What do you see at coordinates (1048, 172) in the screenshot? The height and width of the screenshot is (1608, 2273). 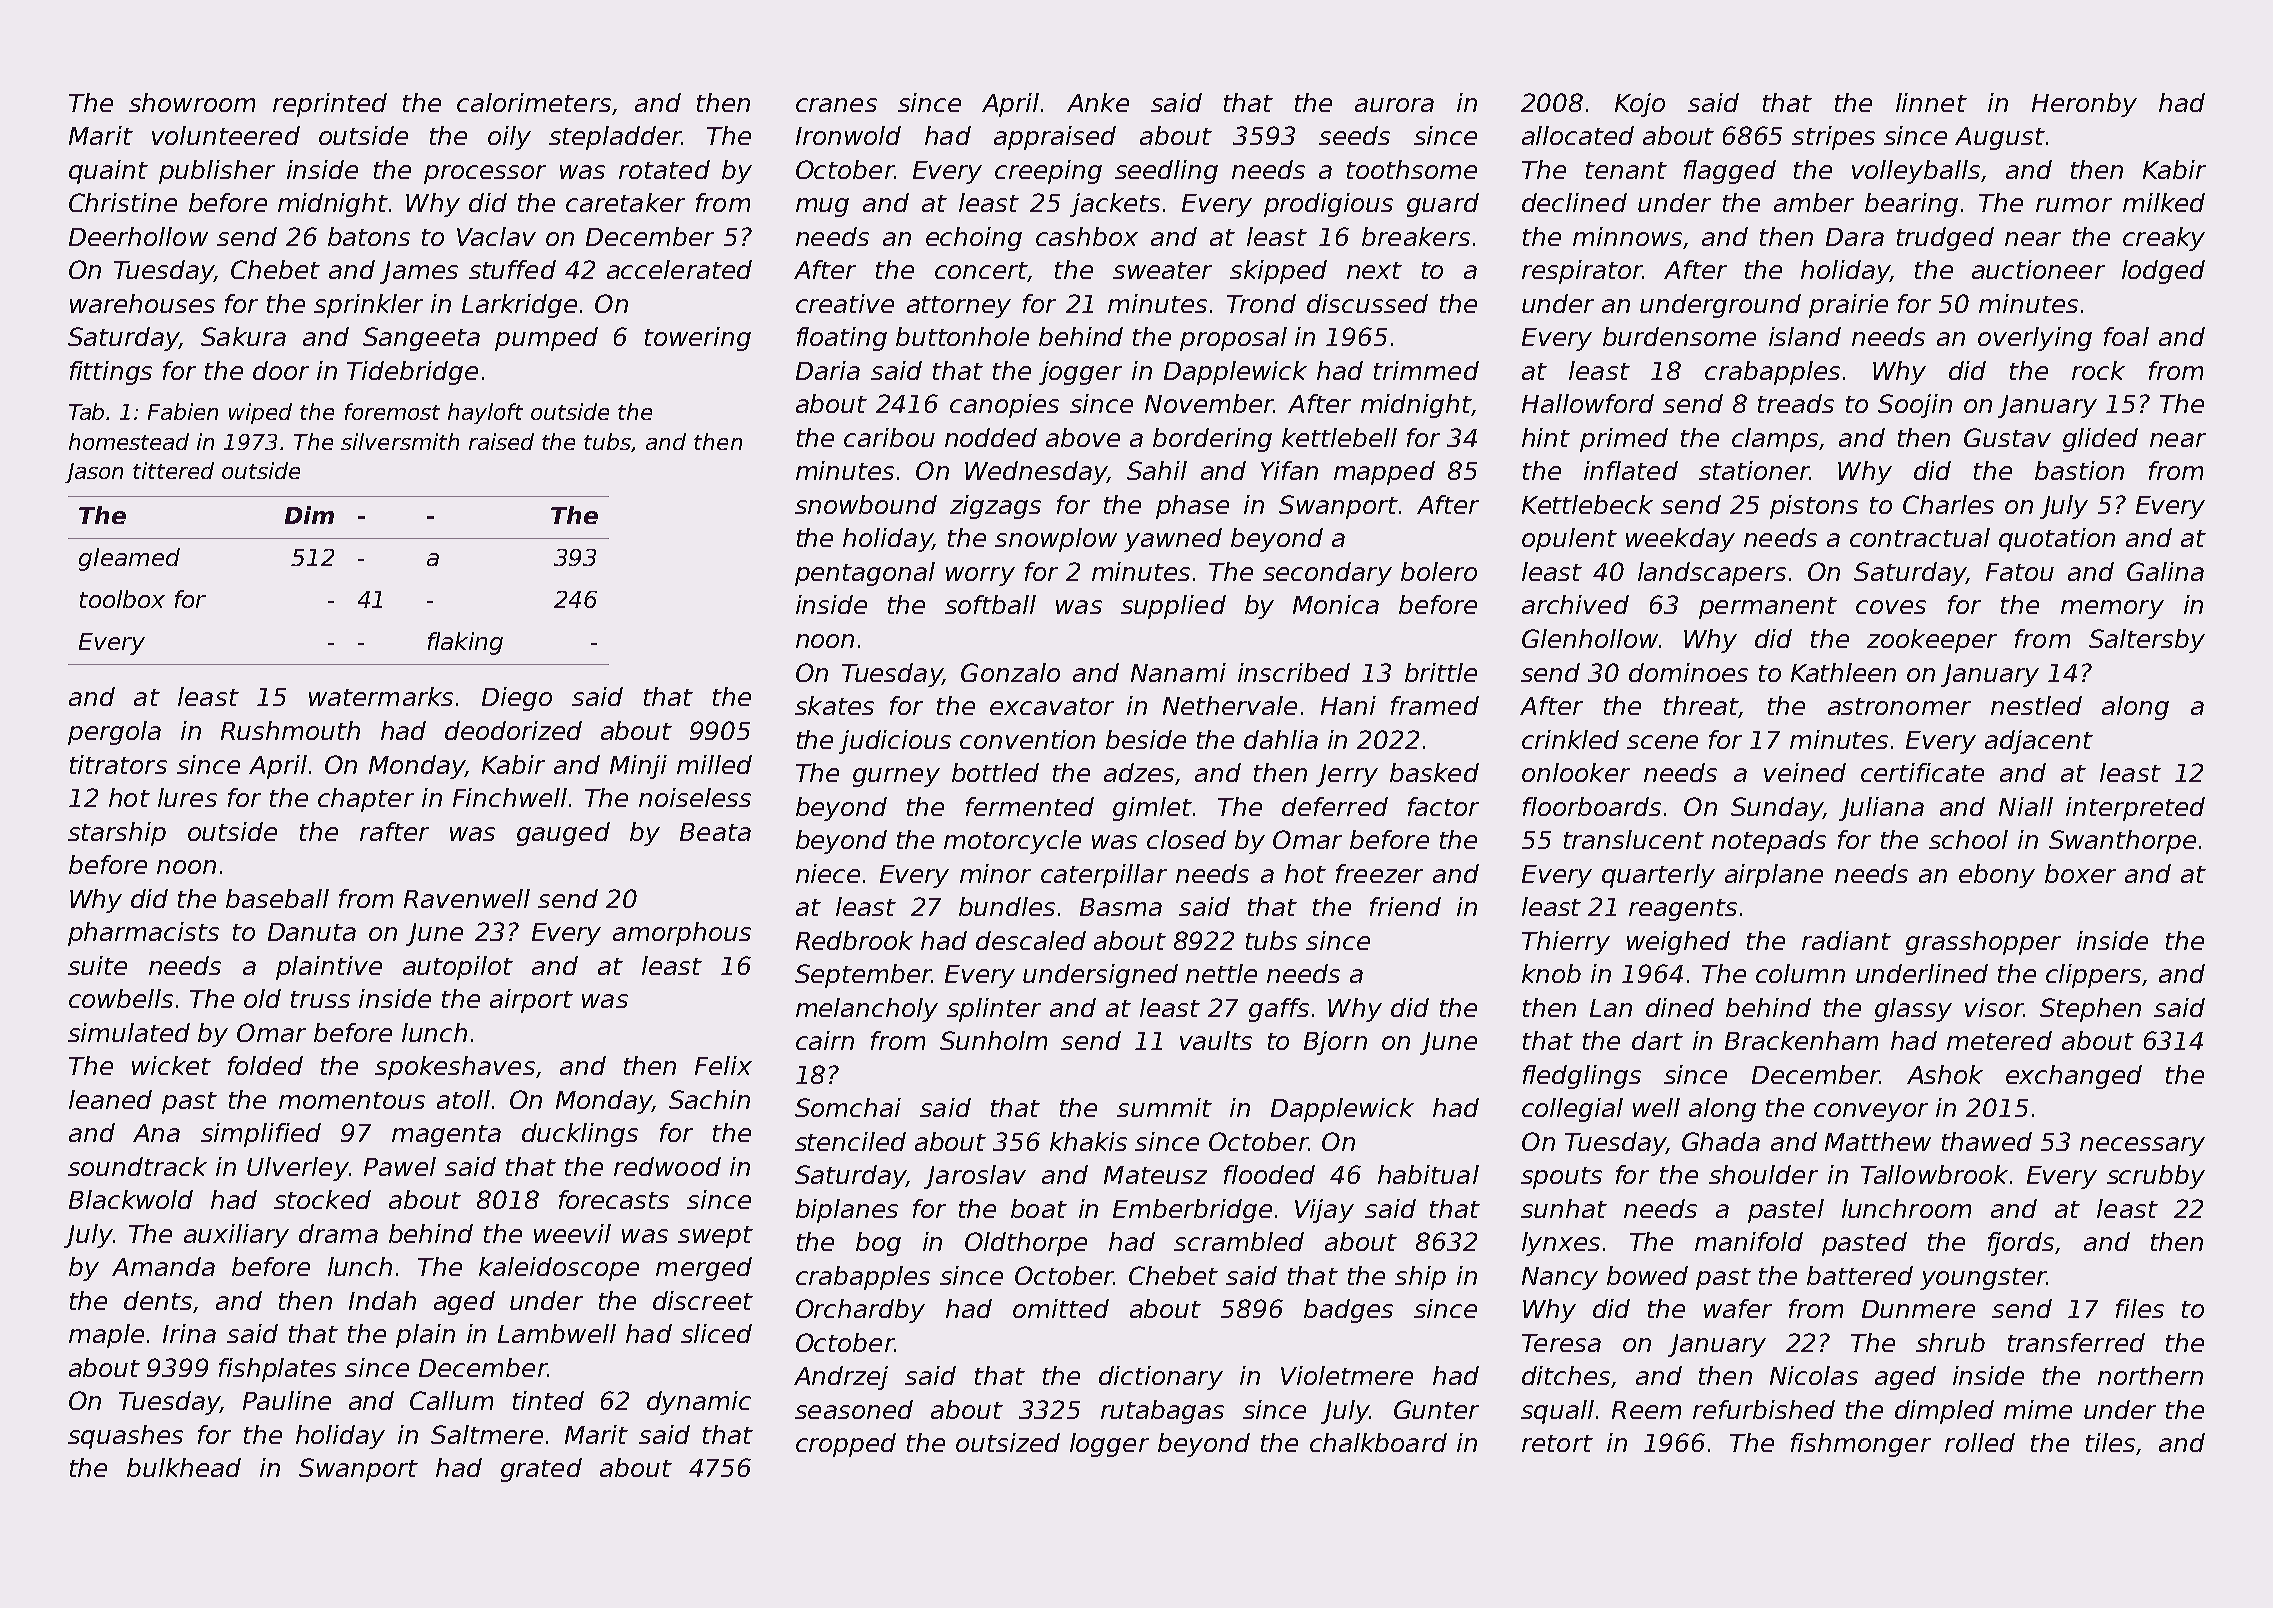 I see `creeping` at bounding box center [1048, 172].
